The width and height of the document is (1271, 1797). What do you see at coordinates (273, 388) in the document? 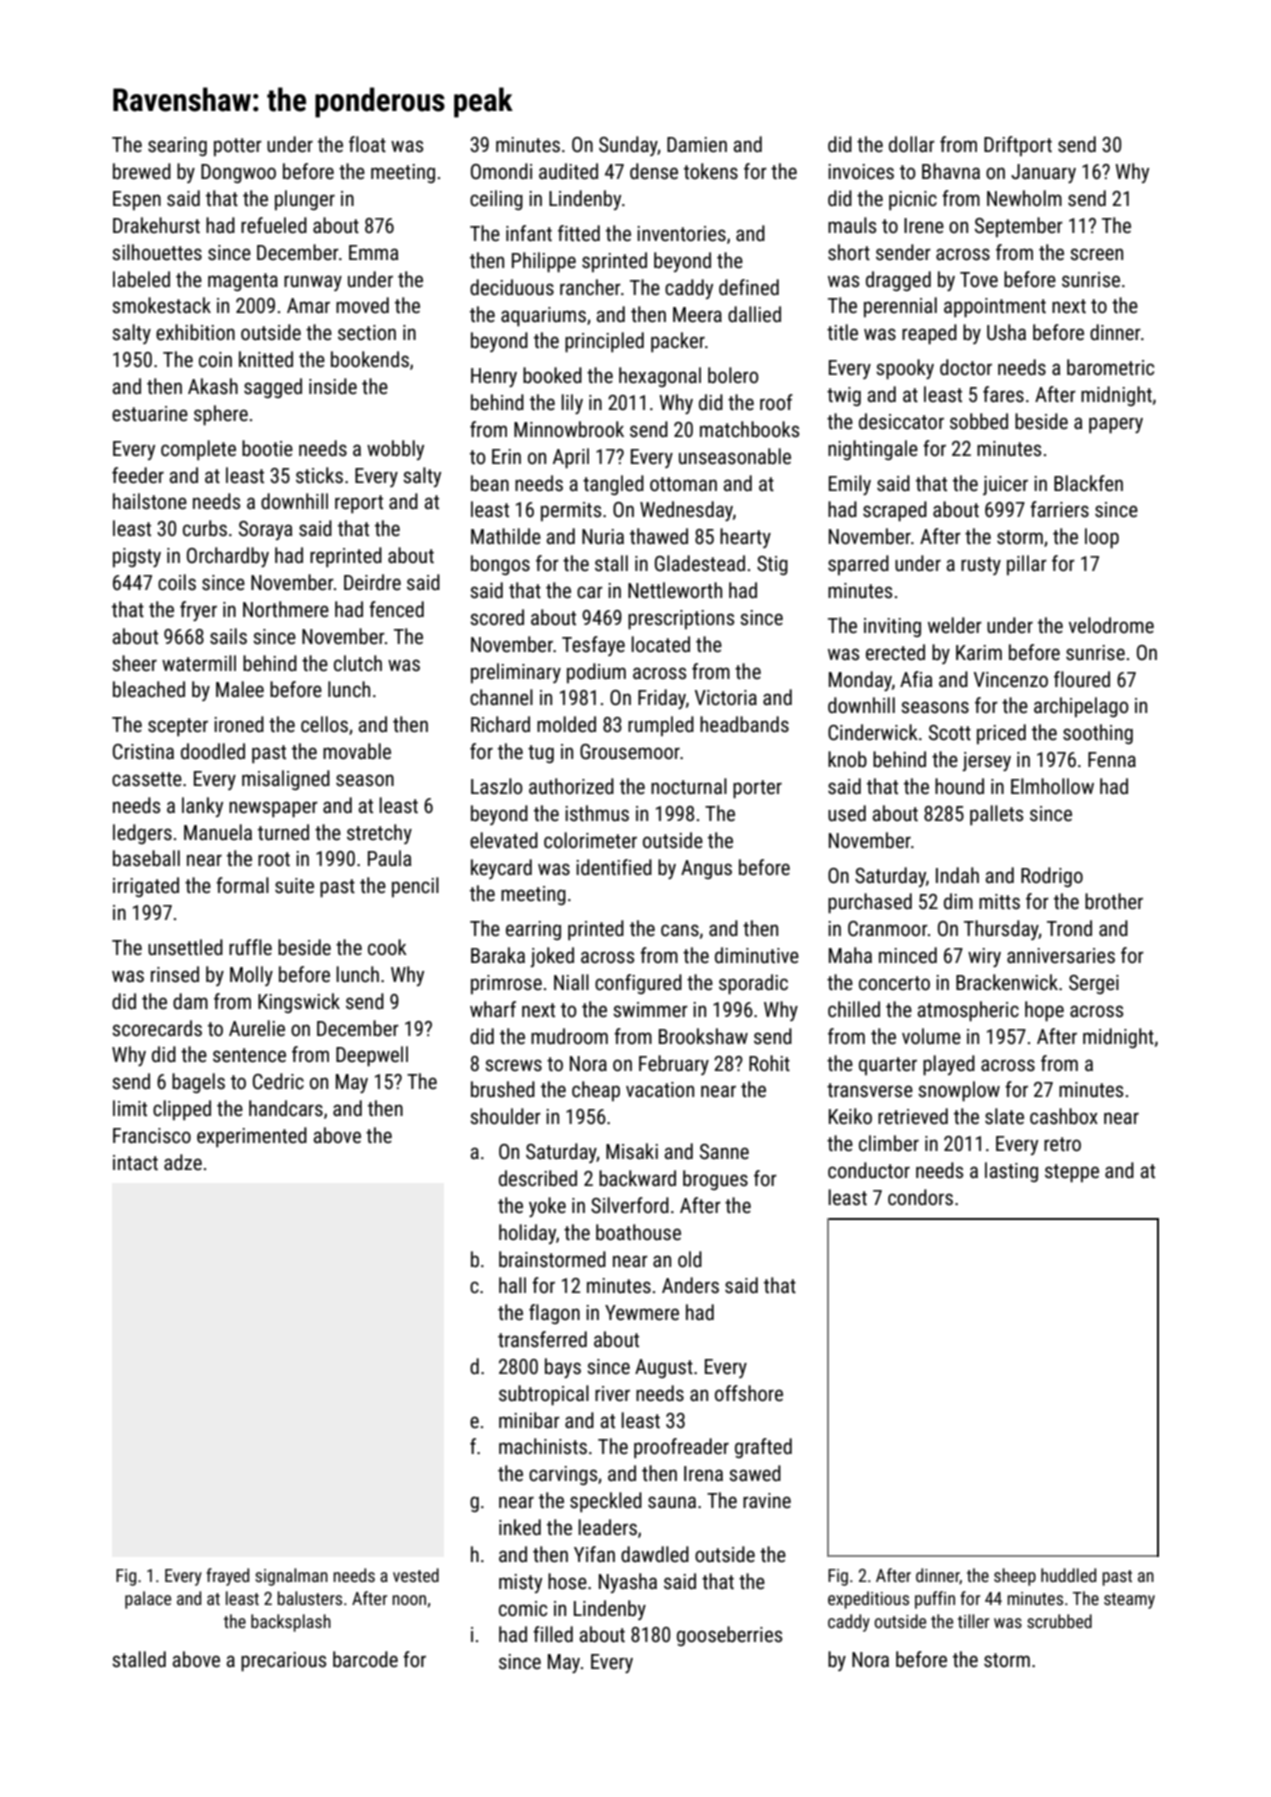
I see `sagged` at bounding box center [273, 388].
